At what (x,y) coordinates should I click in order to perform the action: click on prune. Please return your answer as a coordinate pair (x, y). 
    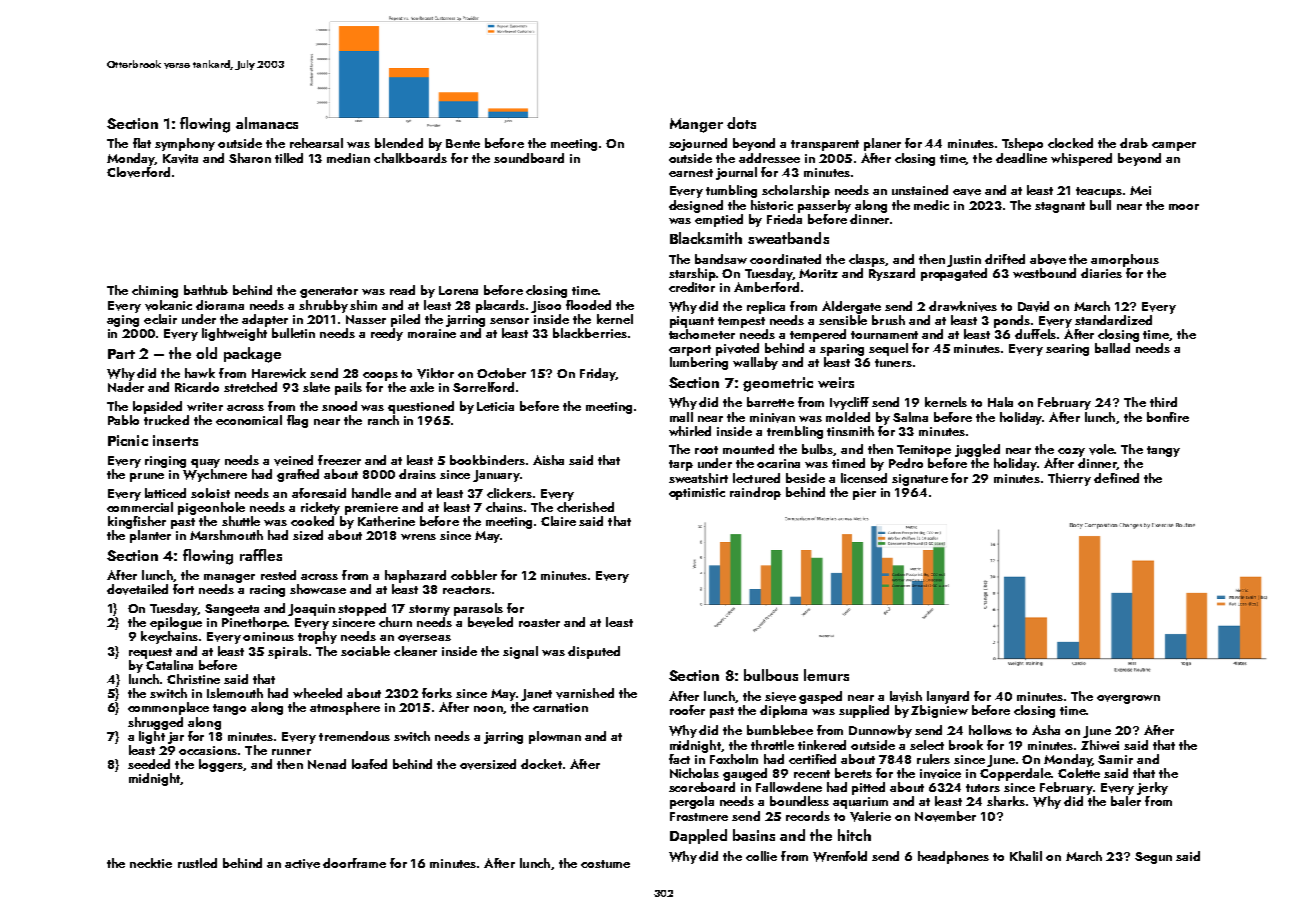
    Looking at the image, I should click on (147, 477).
